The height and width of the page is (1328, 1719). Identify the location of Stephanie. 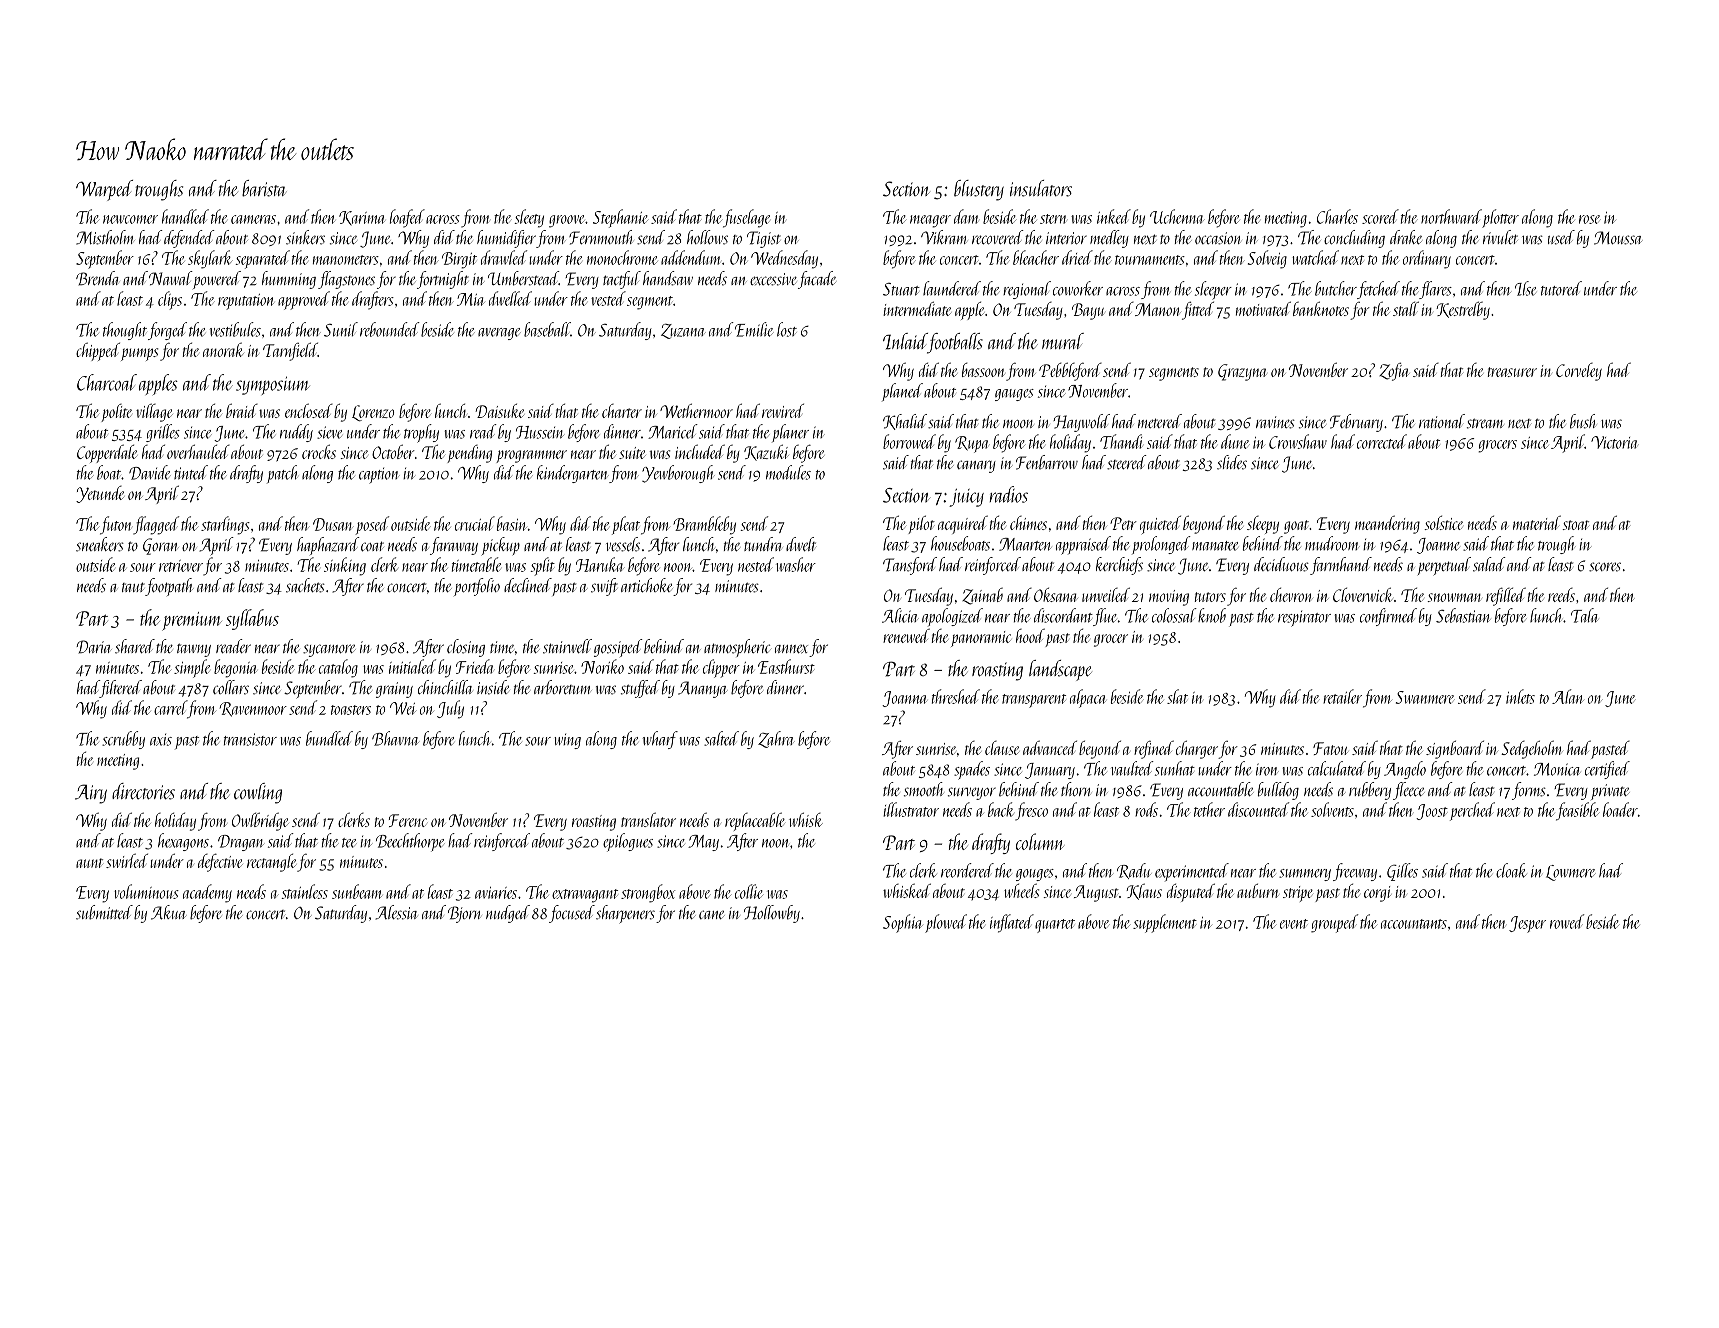
(620, 218).
